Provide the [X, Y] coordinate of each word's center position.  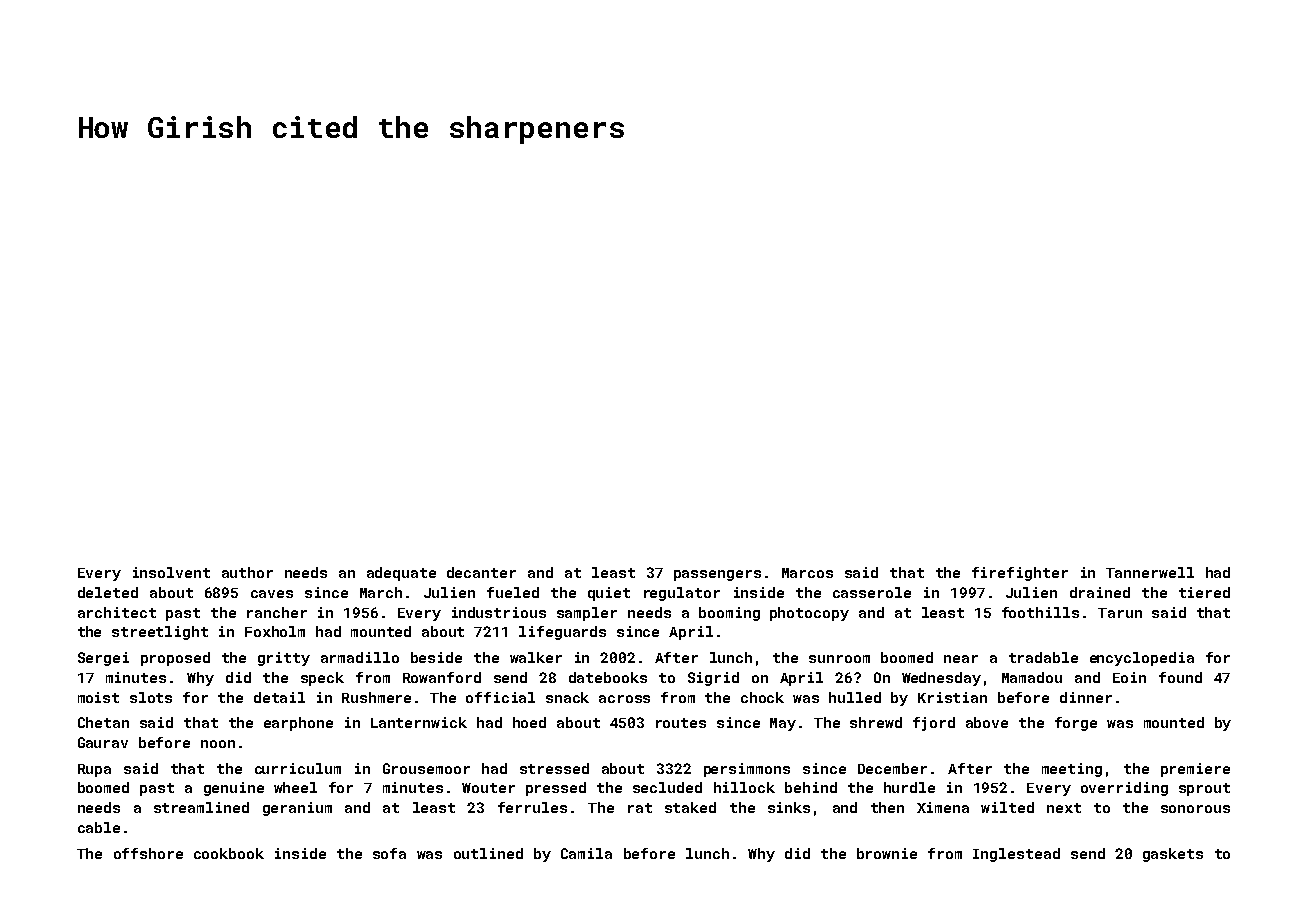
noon [218, 744]
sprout [1204, 789]
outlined [488, 853]
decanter [481, 572]
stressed [554, 768]
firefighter [1020, 574]
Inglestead [1016, 855]
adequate [401, 574]
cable [99, 827]
